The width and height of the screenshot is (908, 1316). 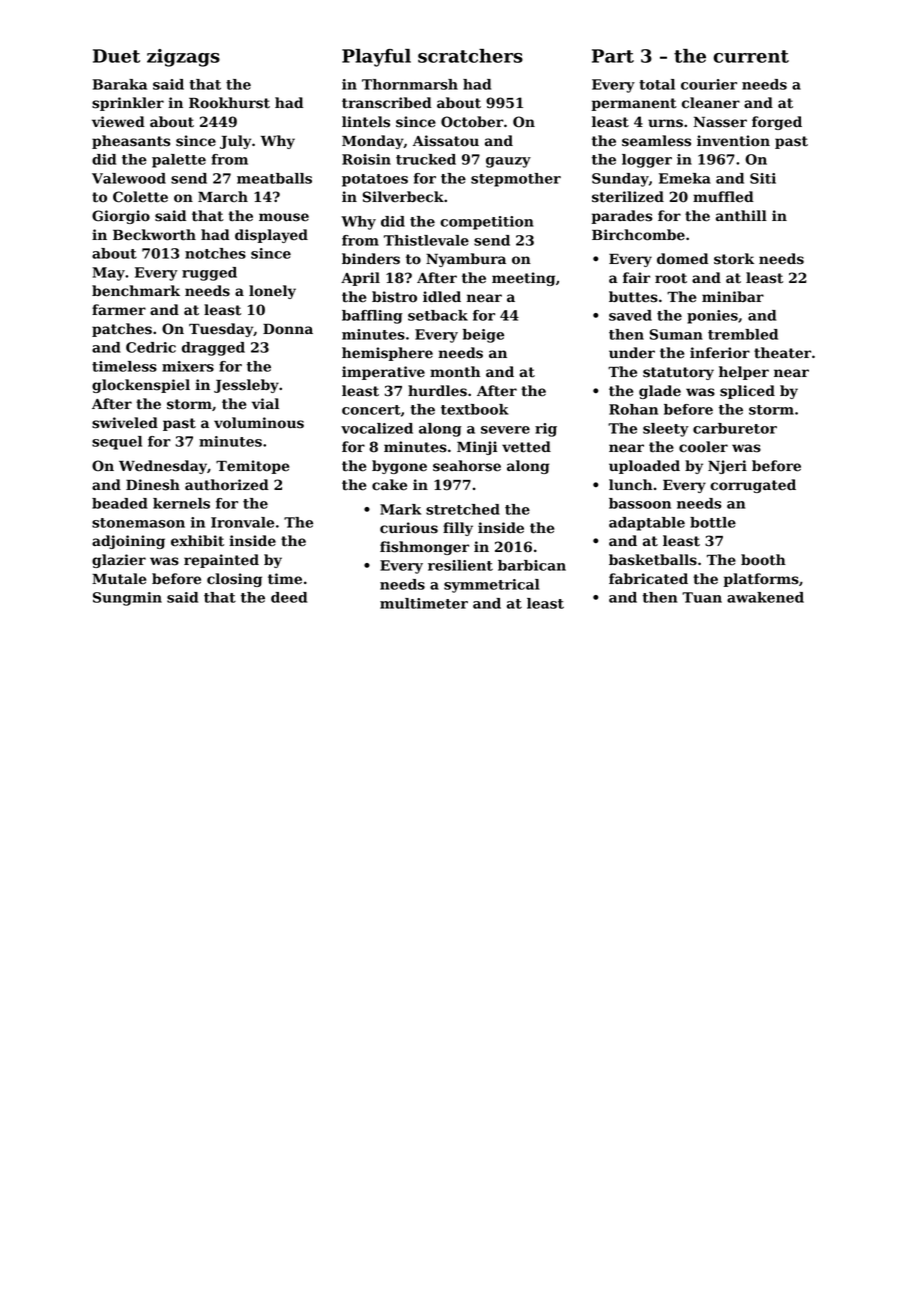 I want to click on scratchers, so click(x=470, y=56).
